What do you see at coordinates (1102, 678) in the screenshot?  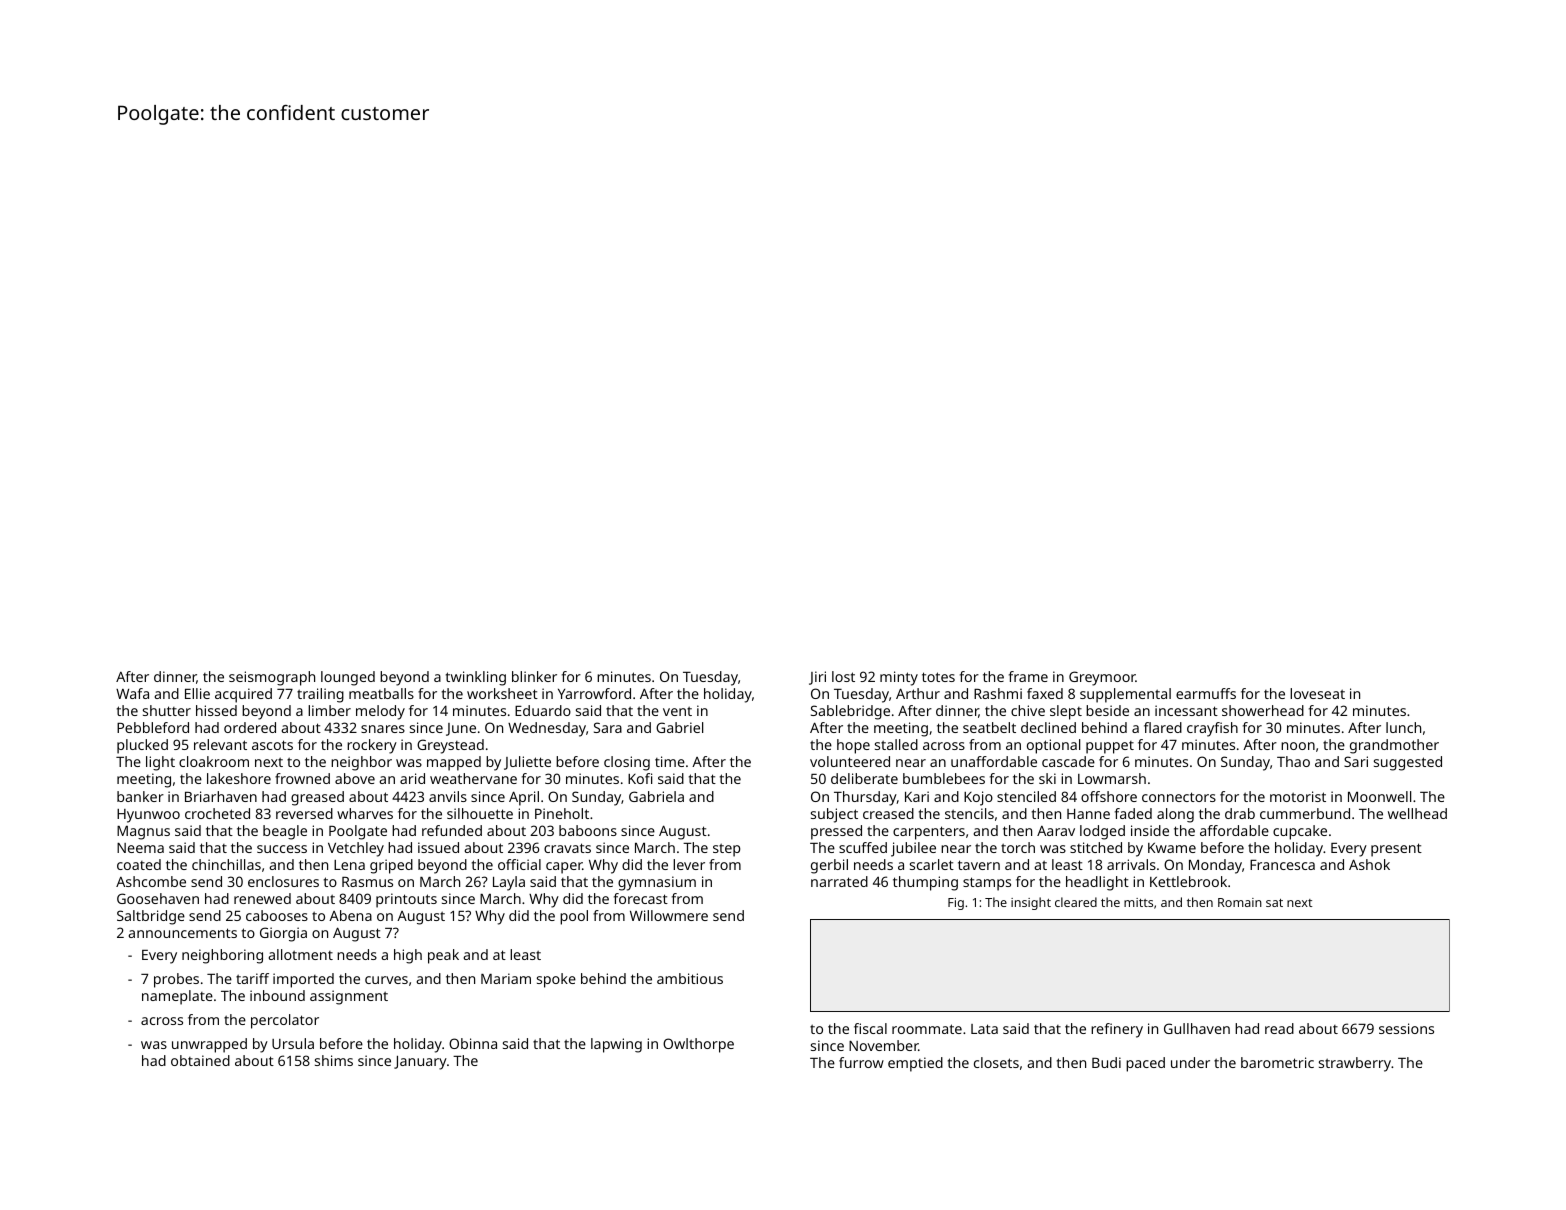 I see `Greymoor` at bounding box center [1102, 678].
